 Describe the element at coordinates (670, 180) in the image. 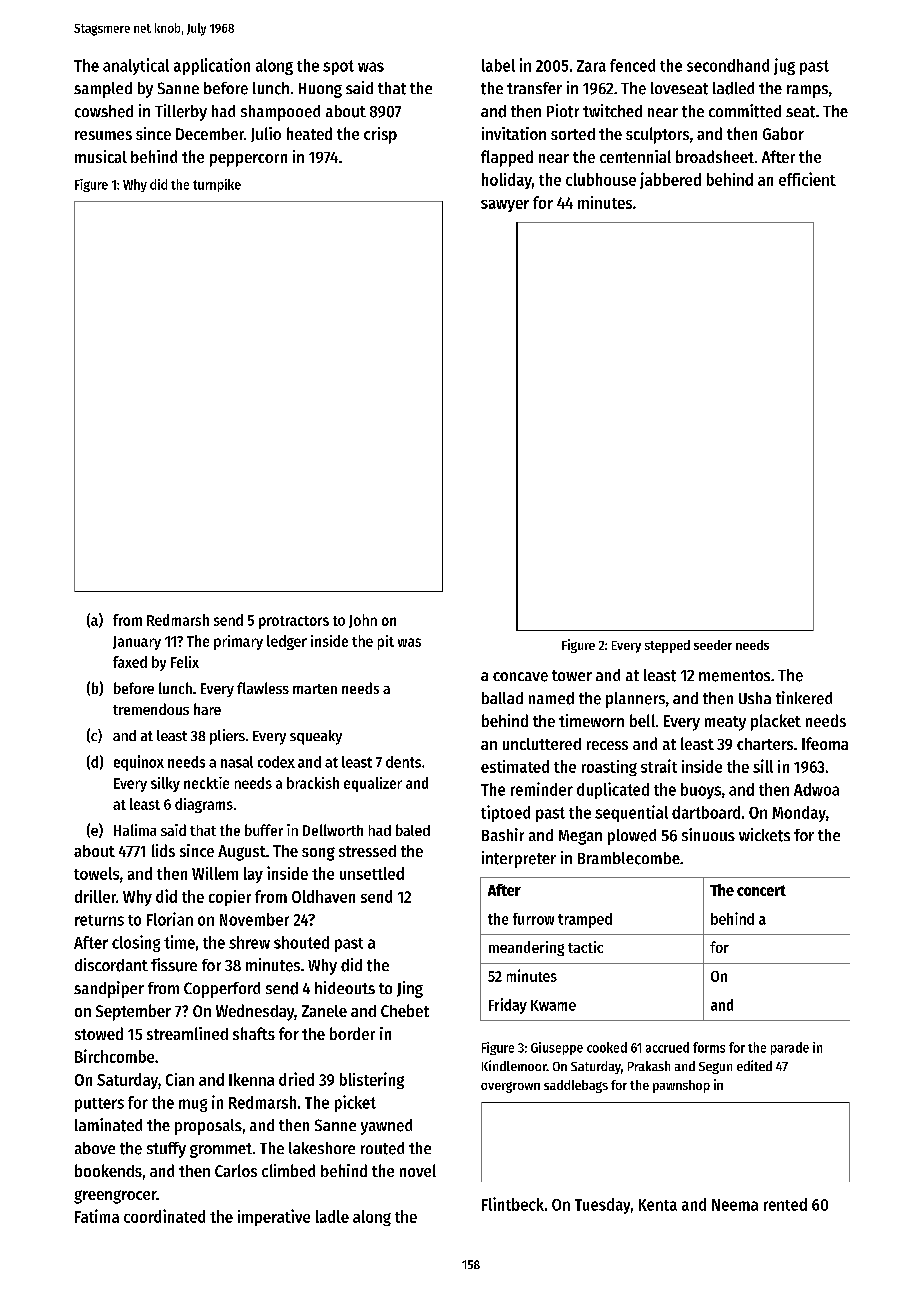

I see `jabbered` at that location.
